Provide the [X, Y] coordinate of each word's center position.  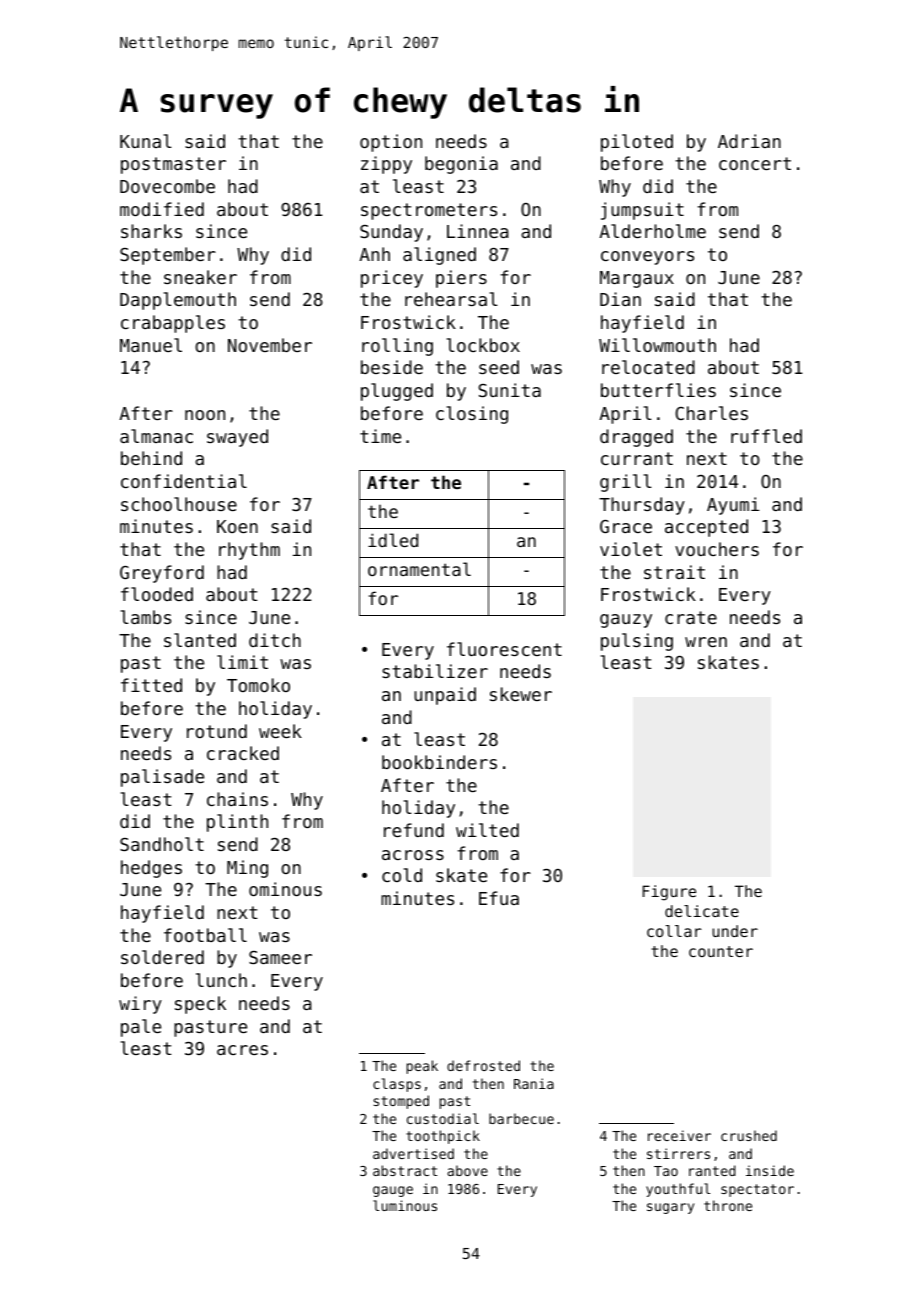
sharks [151, 231]
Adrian [749, 141]
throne [728, 1205]
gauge [393, 1191]
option [391, 143]
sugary [670, 1208]
